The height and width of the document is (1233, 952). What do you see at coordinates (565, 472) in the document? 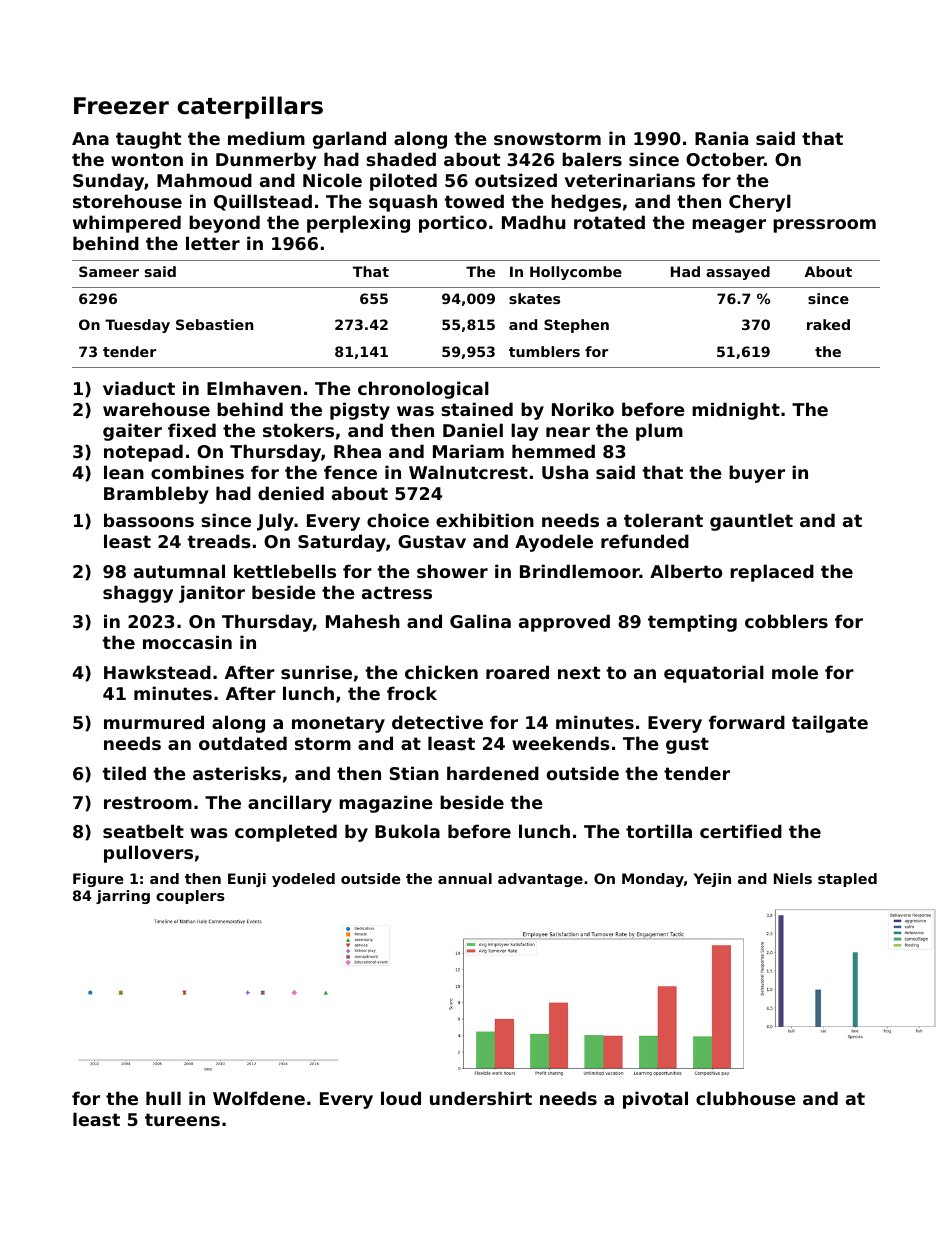
I see `Usha` at bounding box center [565, 472].
